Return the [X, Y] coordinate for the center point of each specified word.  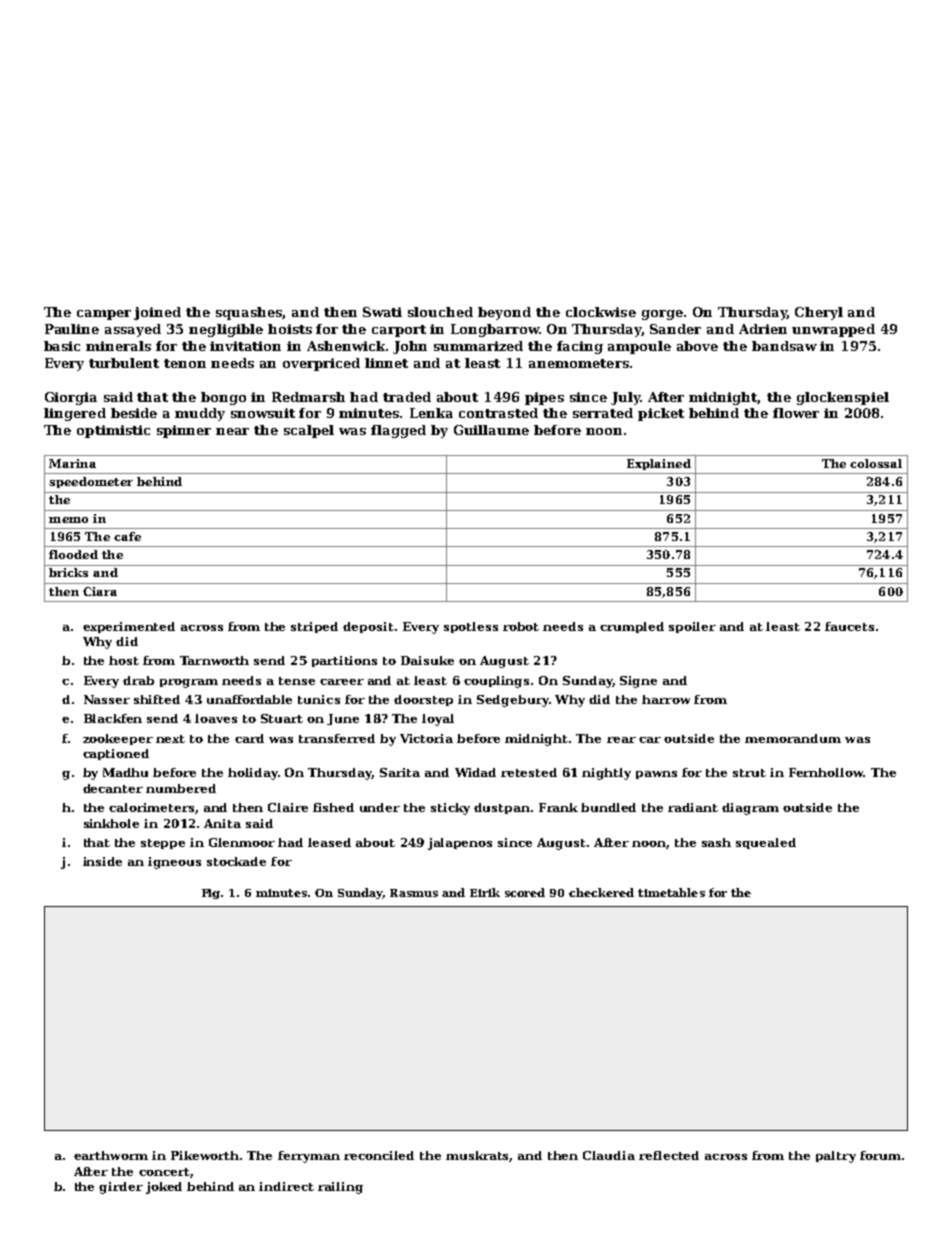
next [170, 739]
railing [340, 1188]
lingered [75, 414]
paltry [836, 1157]
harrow [666, 699]
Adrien [763, 329]
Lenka [431, 413]
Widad [475, 772]
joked [164, 1188]
